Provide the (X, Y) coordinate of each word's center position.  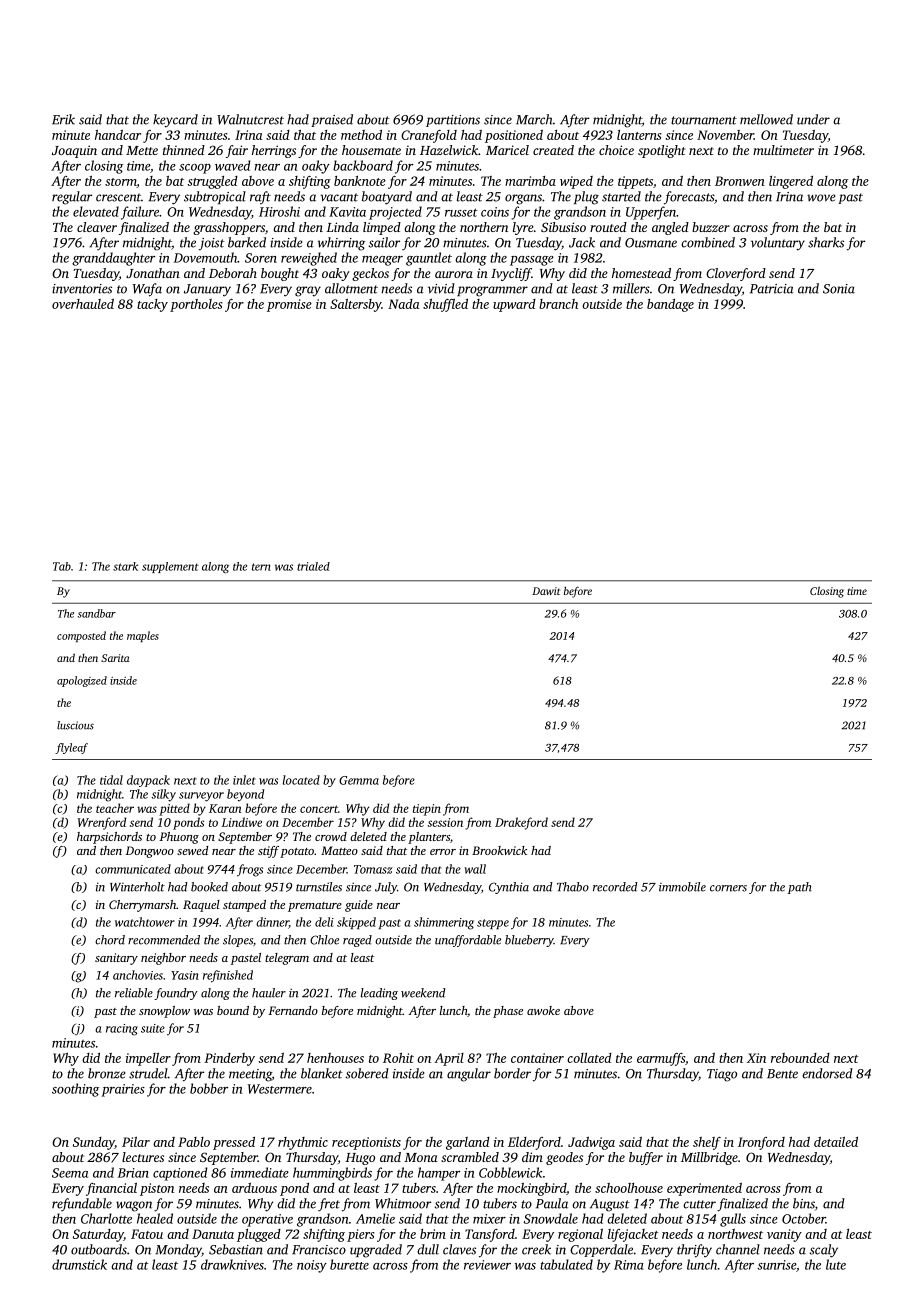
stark (125, 566)
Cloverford (736, 274)
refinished (228, 976)
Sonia (839, 289)
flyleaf (71, 748)
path (800, 888)
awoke (543, 1010)
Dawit (546, 591)
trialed (313, 566)
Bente (782, 1074)
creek (536, 1249)
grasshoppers (229, 228)
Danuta (213, 1234)
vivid (441, 288)
